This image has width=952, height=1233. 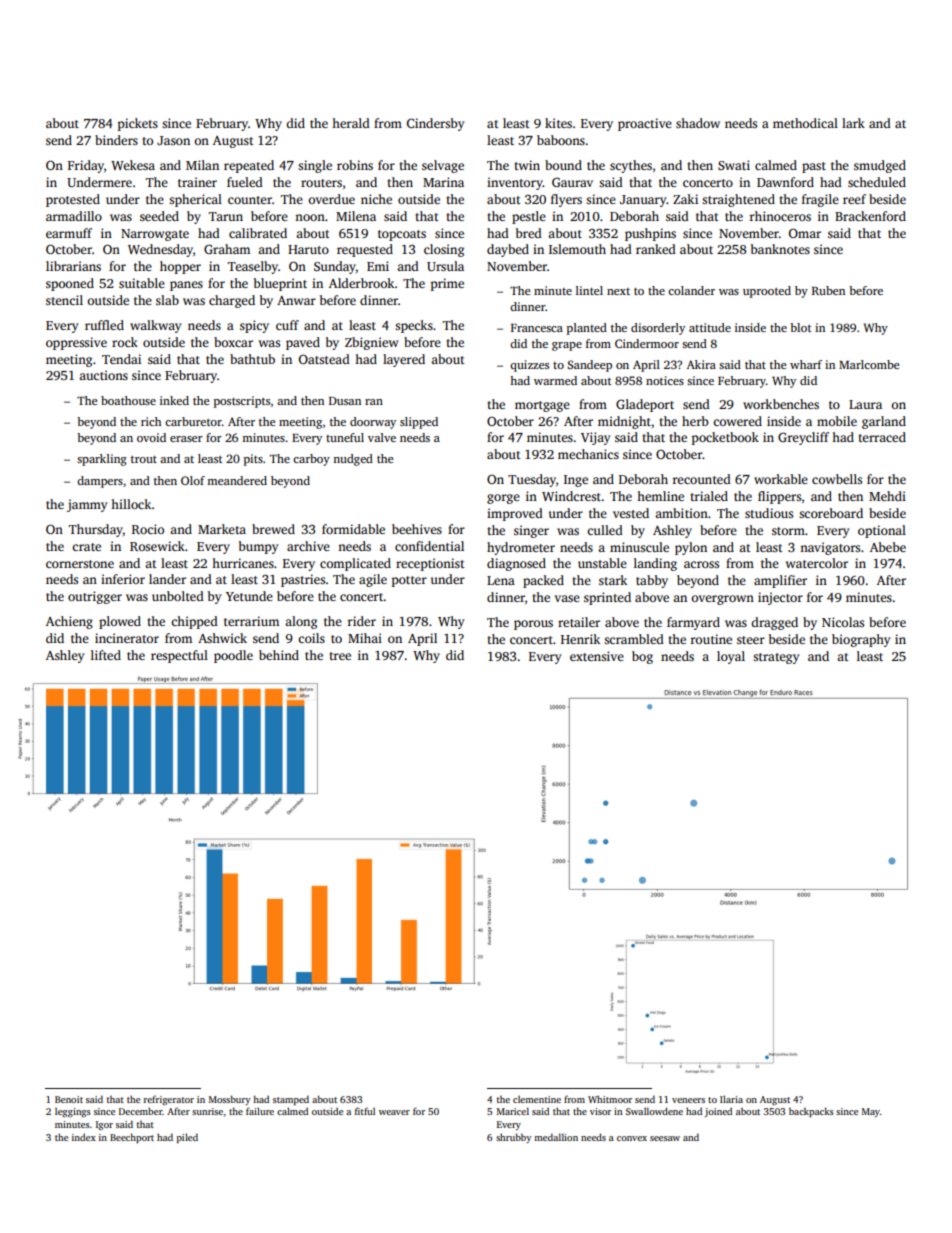 What do you see at coordinates (853, 123) in the image?
I see `lark` at bounding box center [853, 123].
